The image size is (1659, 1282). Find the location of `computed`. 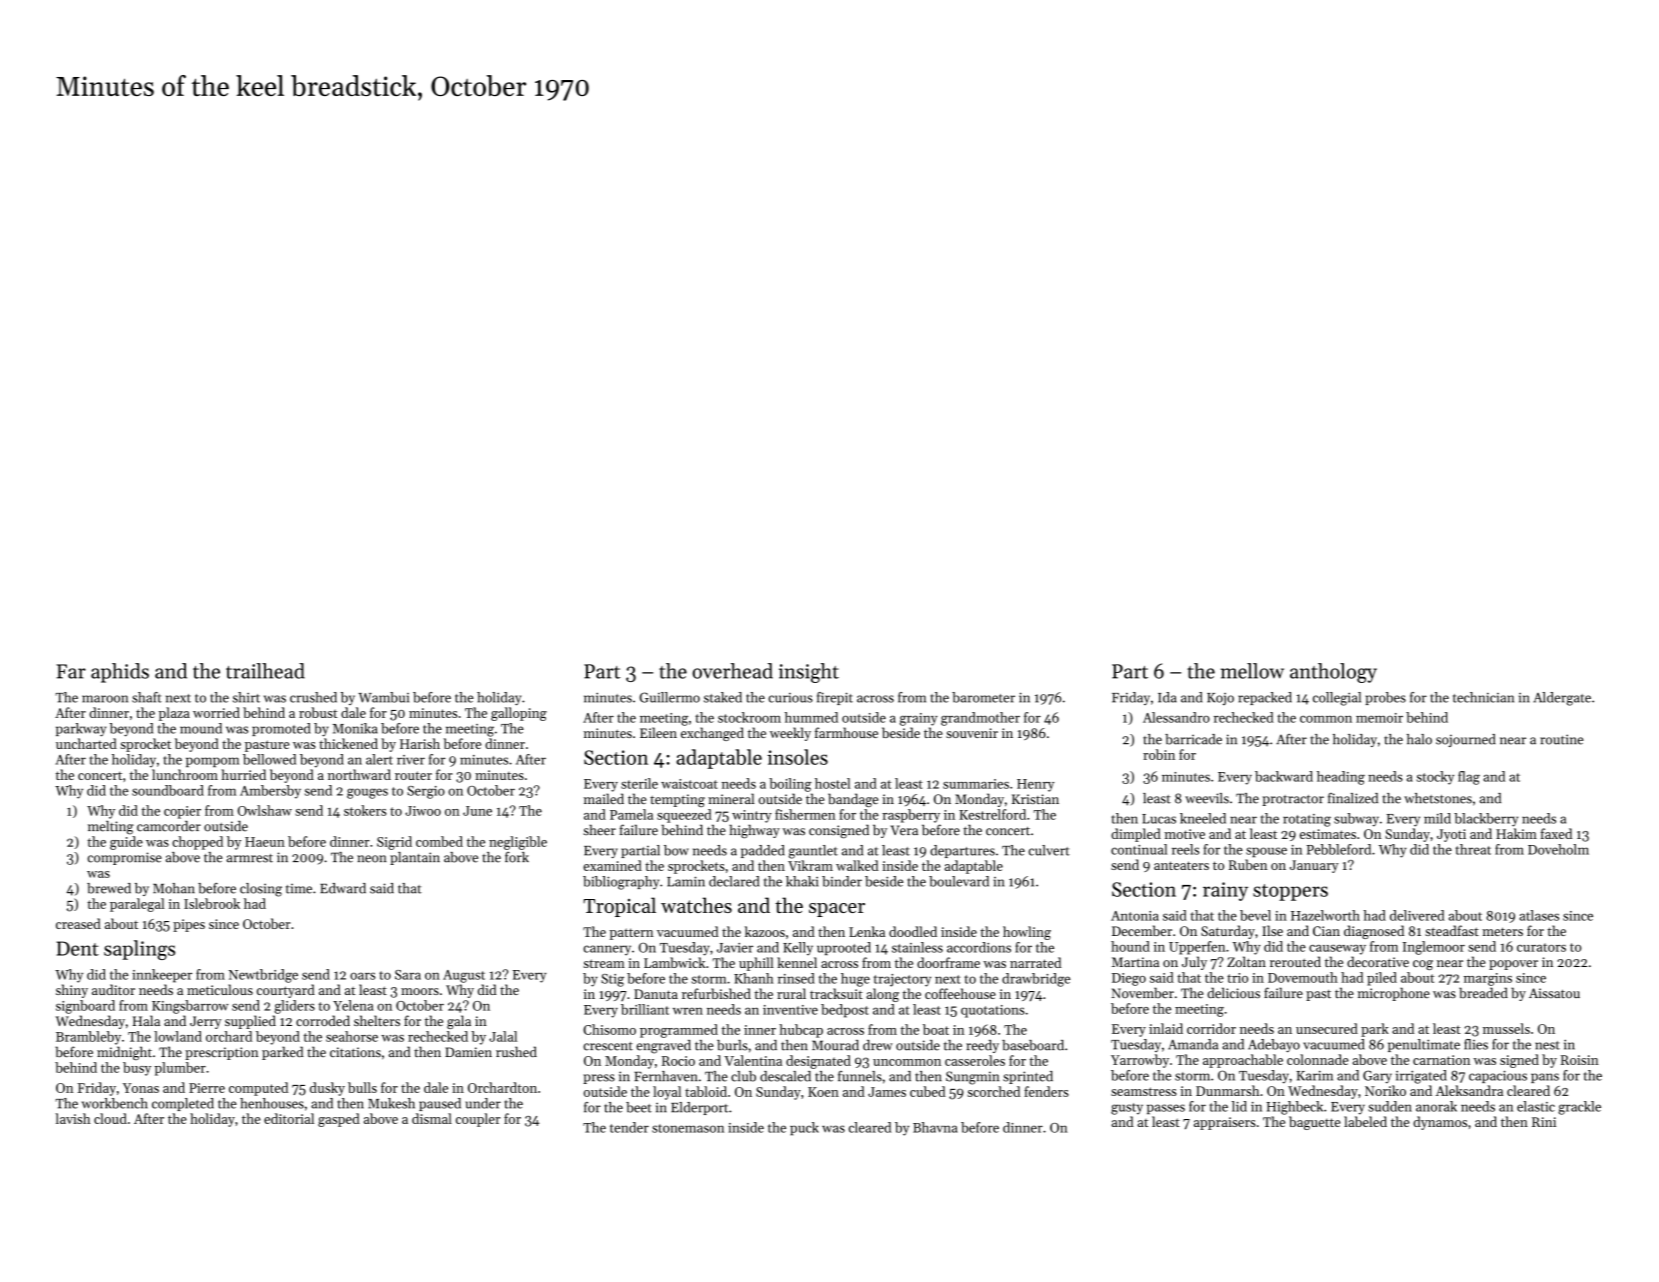

computed is located at coordinates (258, 1089).
